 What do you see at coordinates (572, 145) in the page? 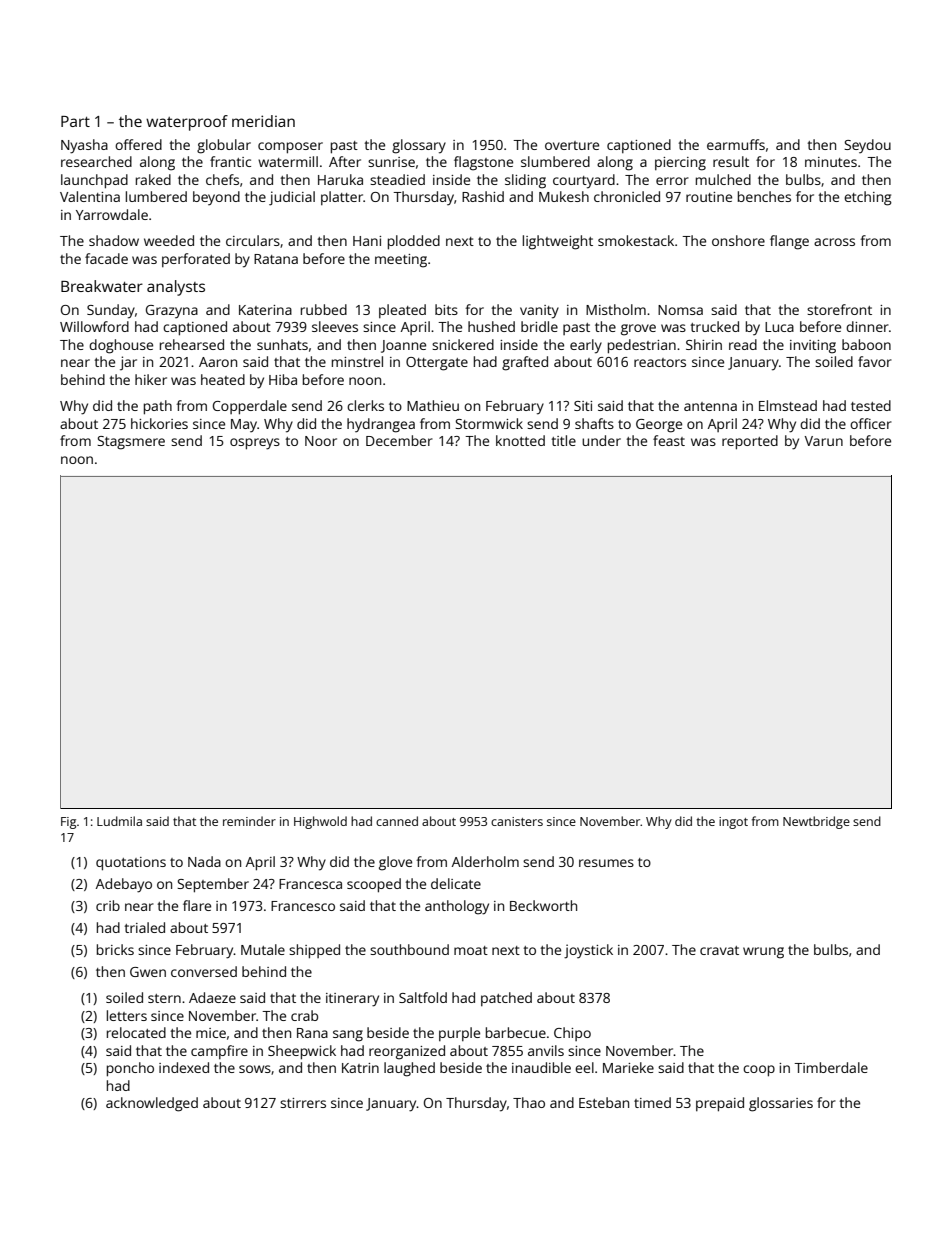
I see `overture` at bounding box center [572, 145].
